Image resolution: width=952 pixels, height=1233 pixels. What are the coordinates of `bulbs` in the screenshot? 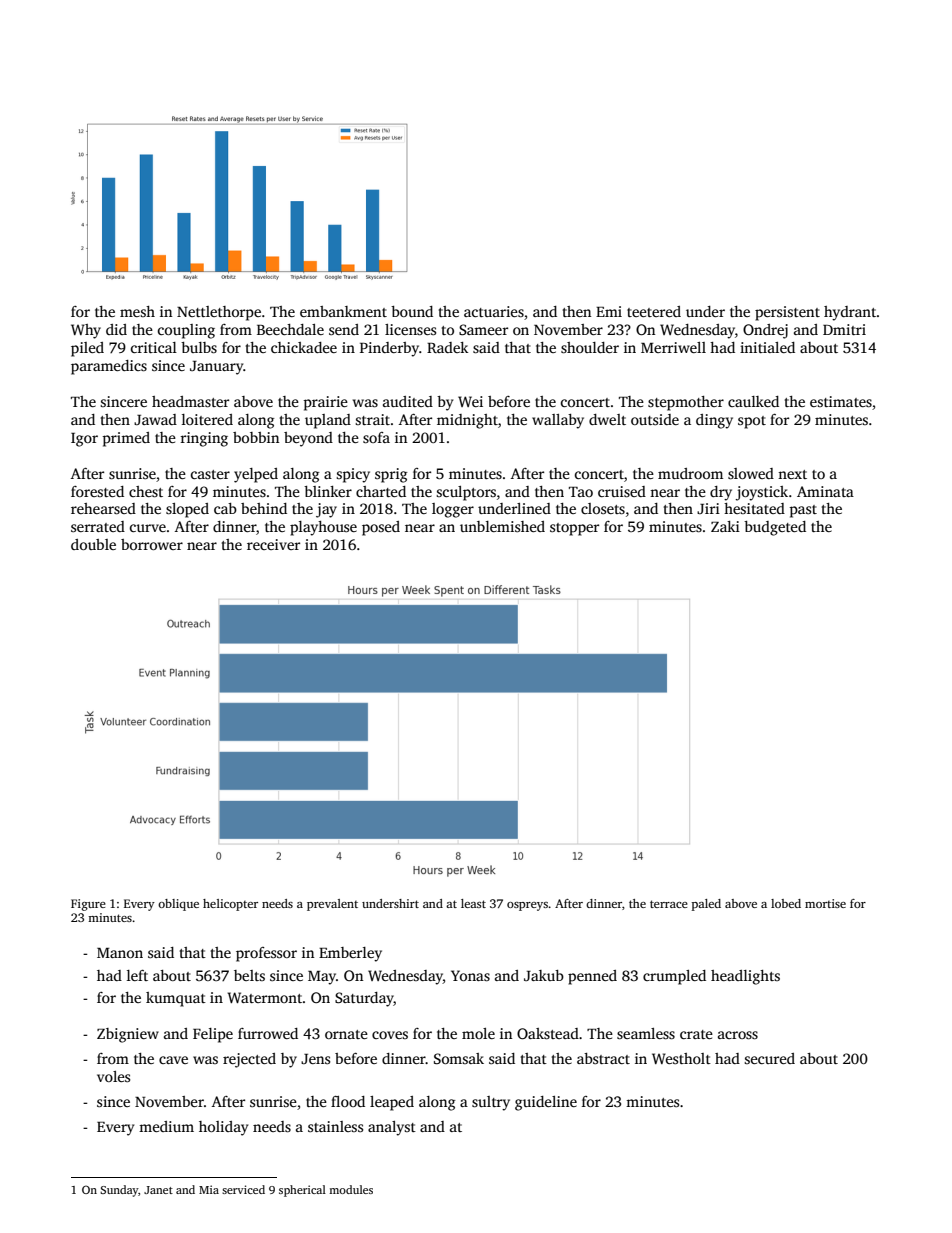 It's located at (199, 347).
